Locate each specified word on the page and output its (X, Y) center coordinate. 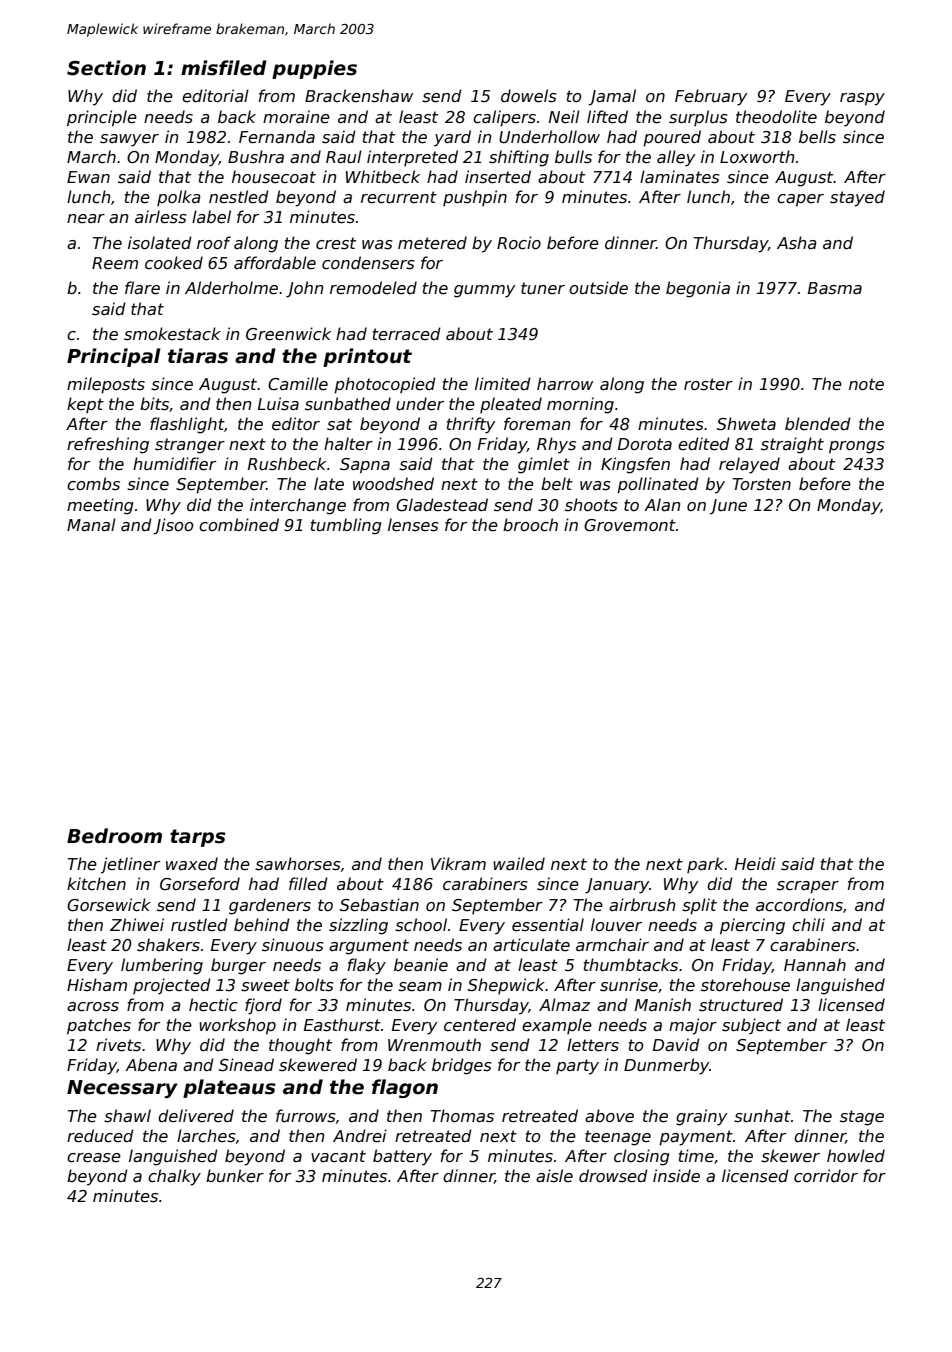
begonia (698, 289)
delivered (196, 1116)
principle (102, 118)
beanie (421, 965)
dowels (529, 96)
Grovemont (630, 525)
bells (817, 137)
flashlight (187, 425)
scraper (808, 887)
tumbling (346, 526)
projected (172, 986)
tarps (197, 838)
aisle (554, 1176)
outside (598, 288)
